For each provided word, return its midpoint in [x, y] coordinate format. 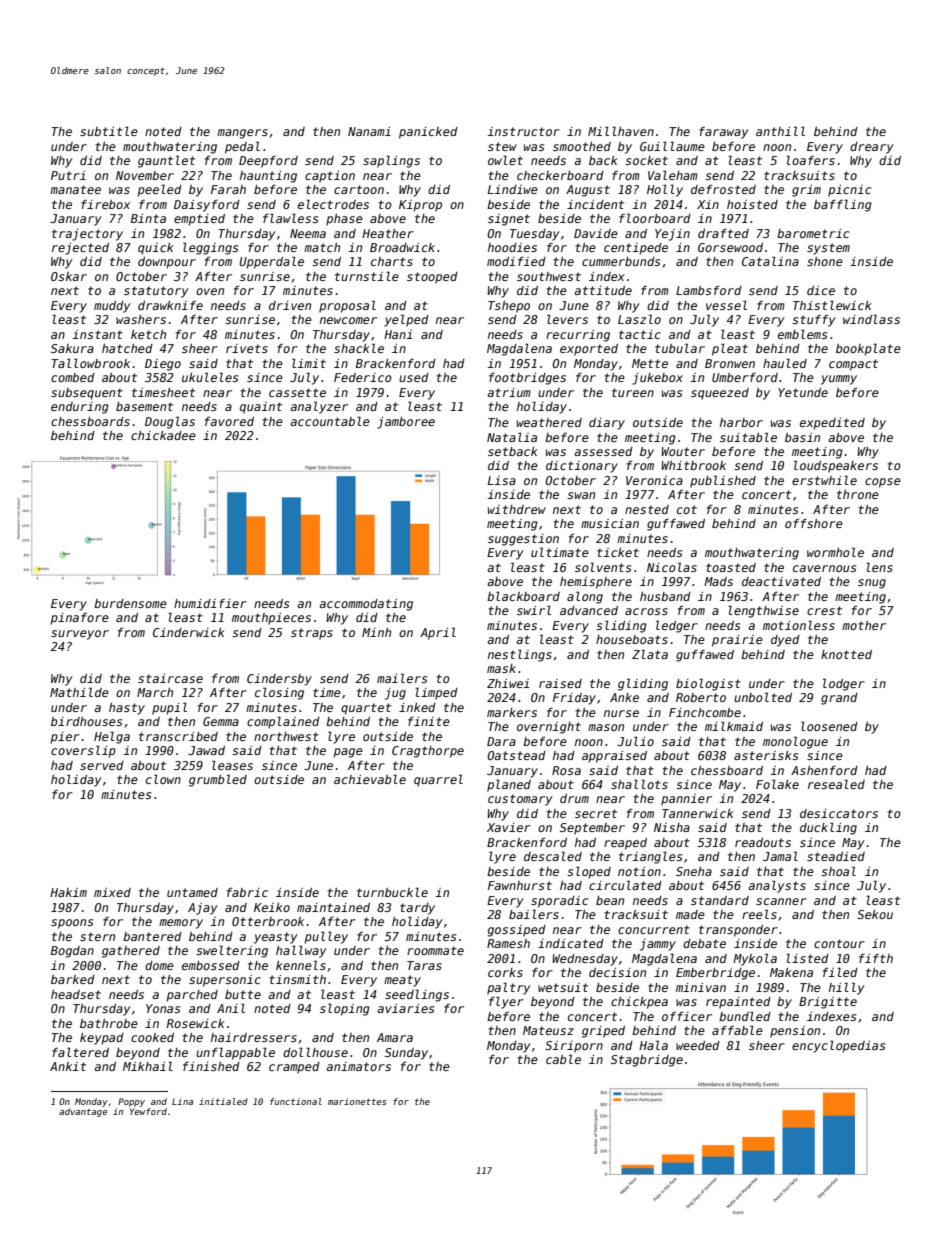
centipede [636, 249]
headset [76, 994]
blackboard [523, 596]
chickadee [163, 435]
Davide [596, 233]
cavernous [824, 568]
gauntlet [166, 161]
